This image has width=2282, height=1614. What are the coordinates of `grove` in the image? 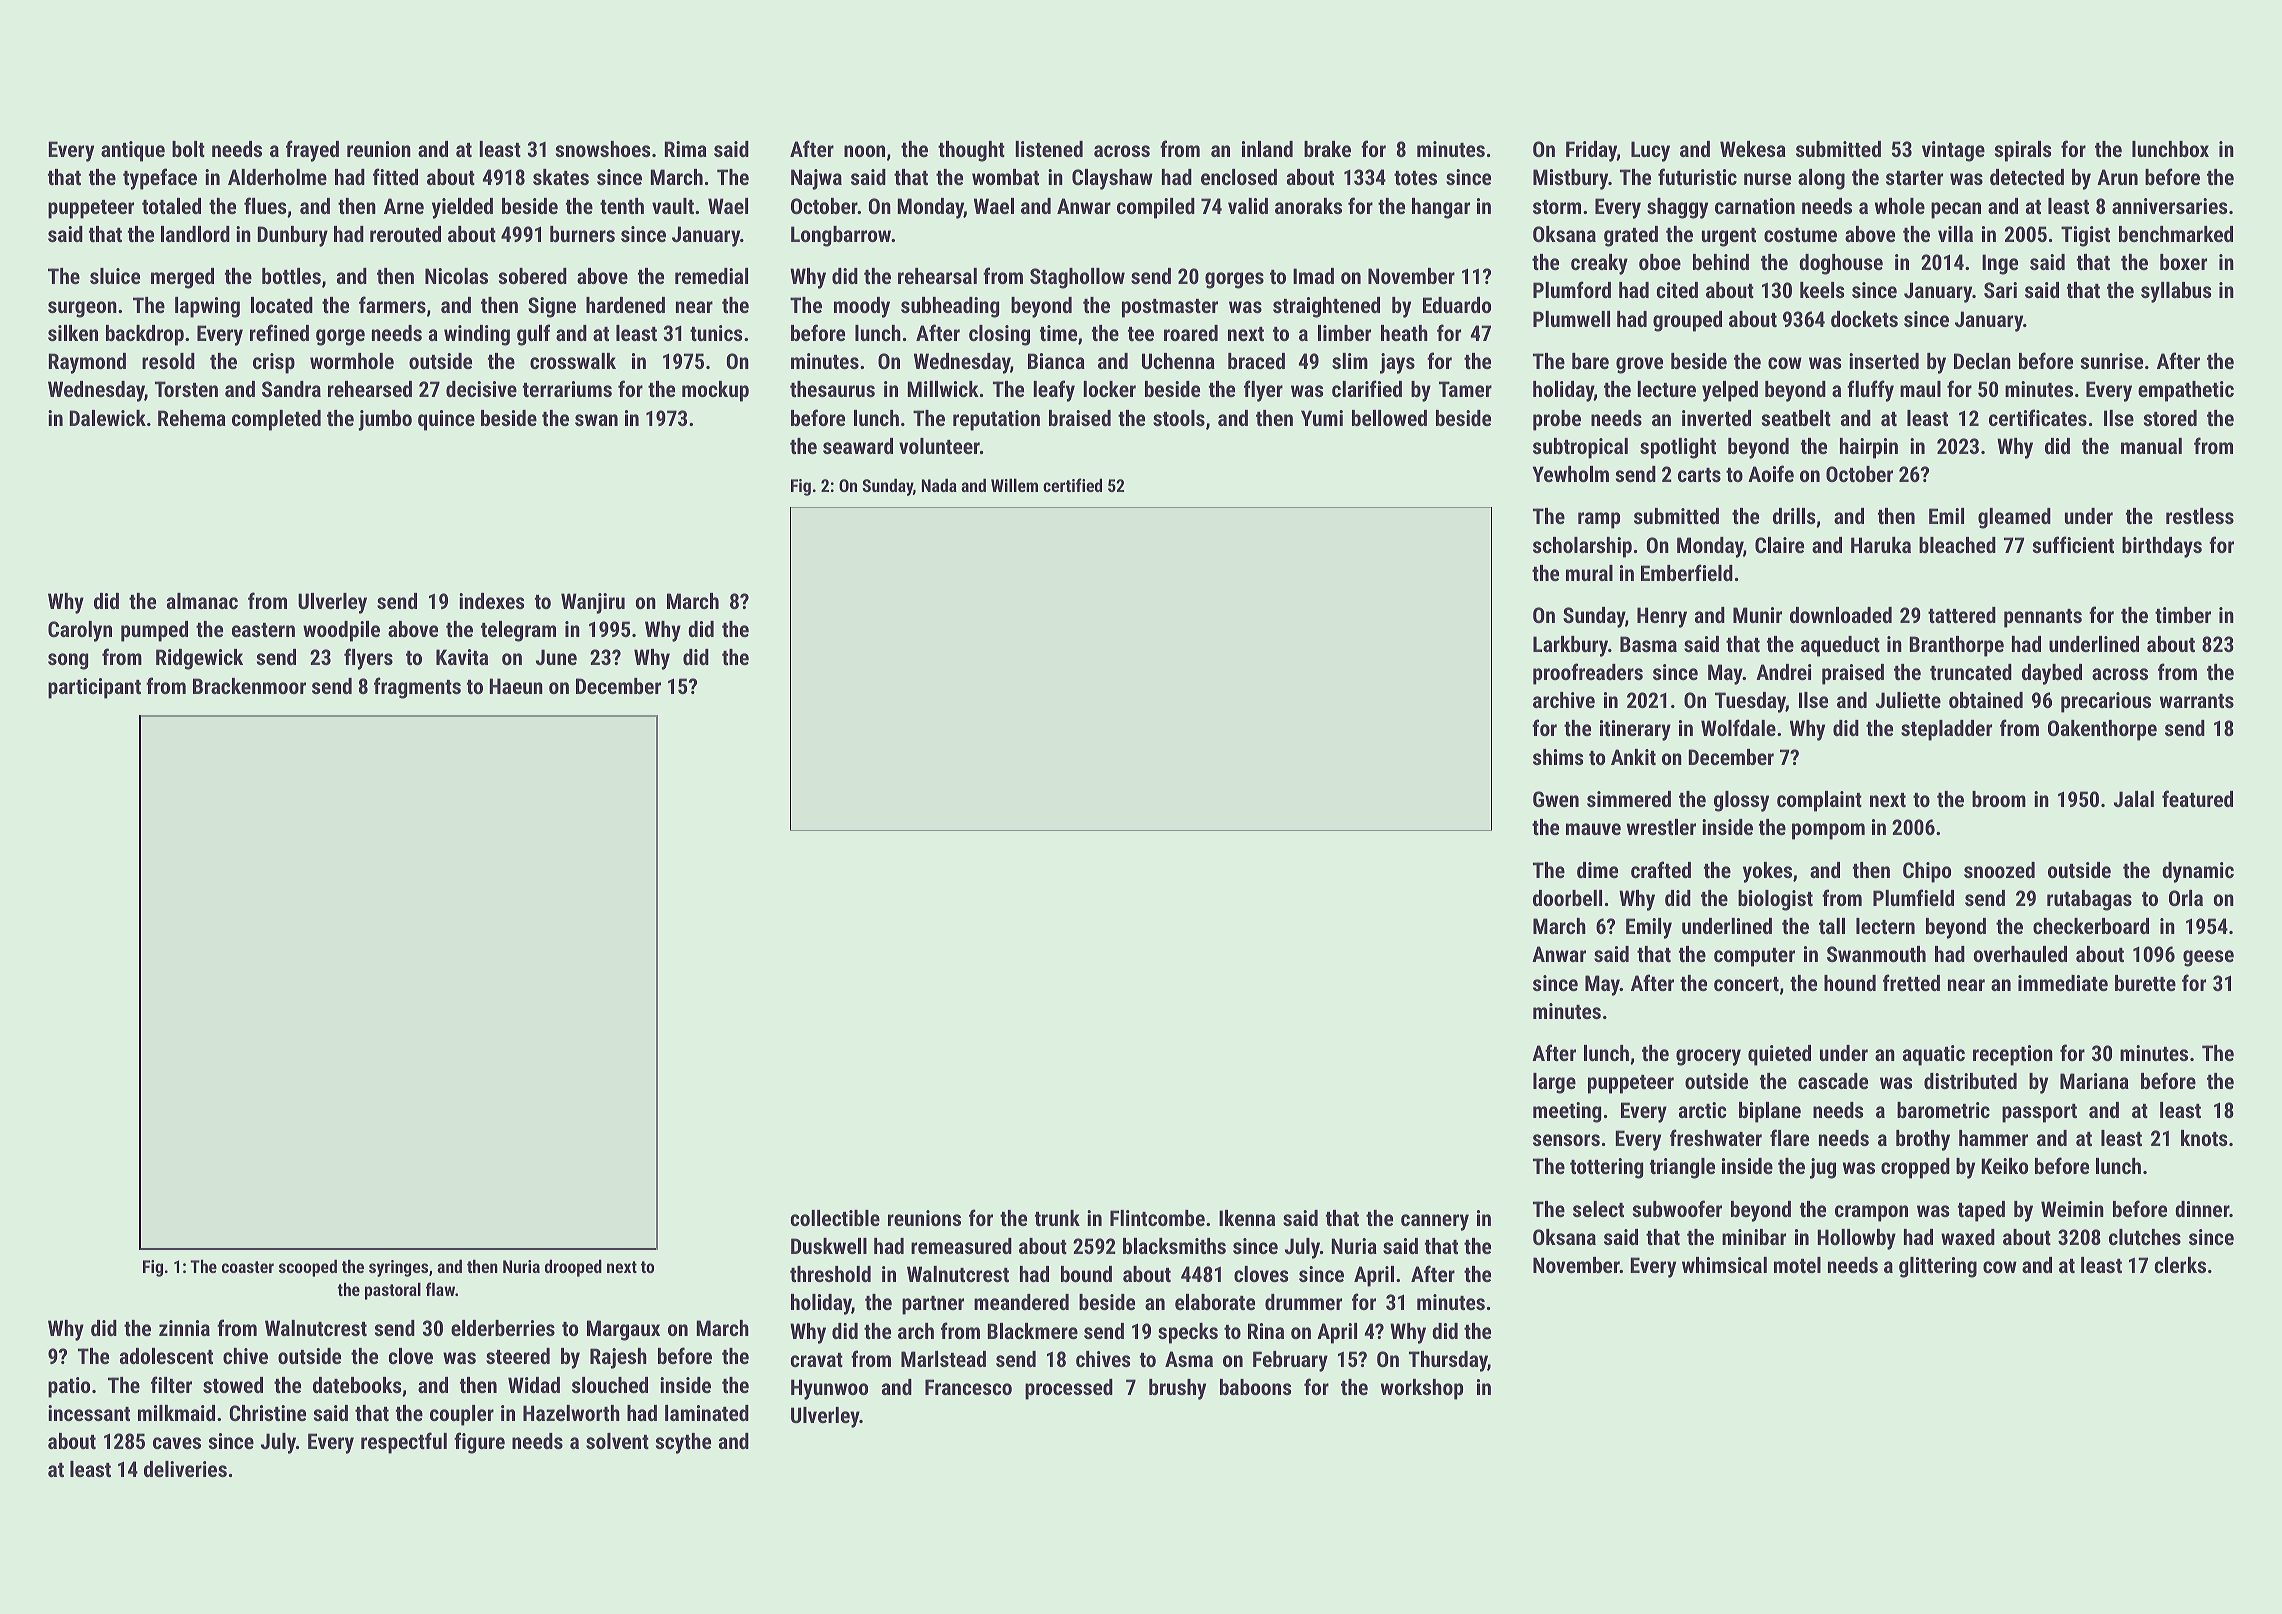 It's located at (1639, 365).
